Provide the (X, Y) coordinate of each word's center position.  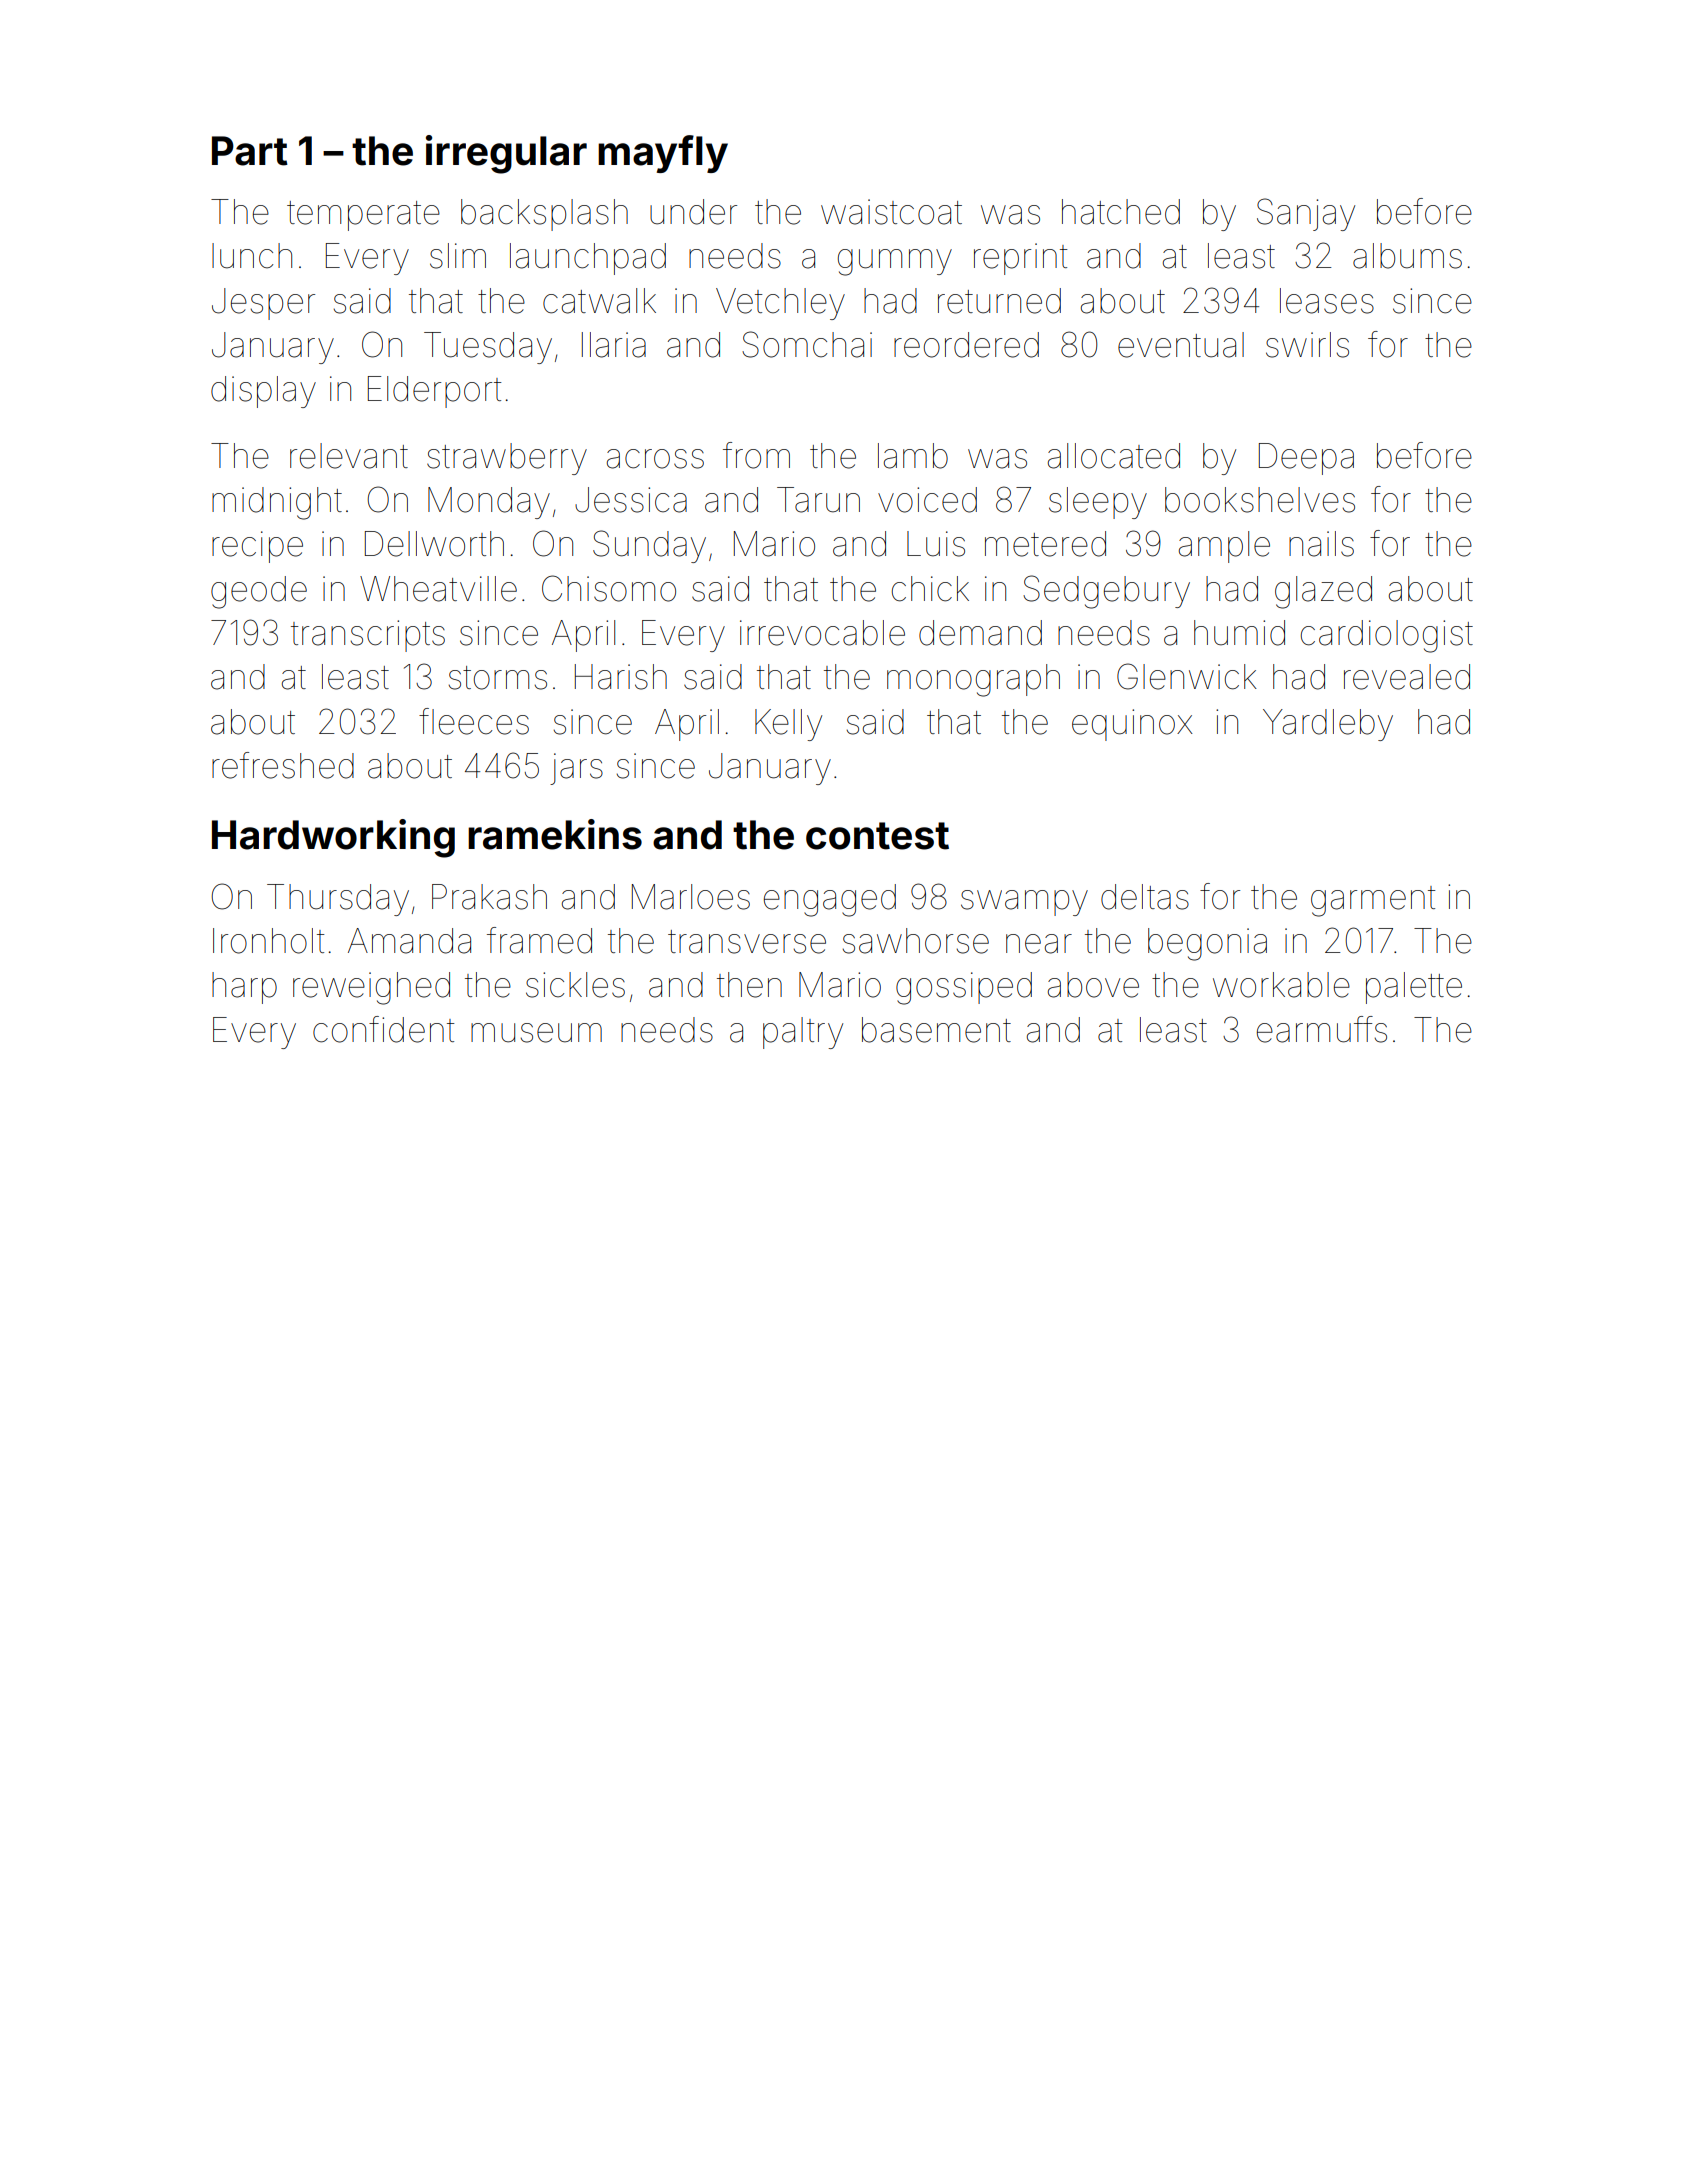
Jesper (263, 304)
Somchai (807, 344)
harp (244, 988)
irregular (506, 154)
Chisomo (609, 588)
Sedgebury (1106, 592)
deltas (1145, 897)
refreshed (283, 765)
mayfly (663, 154)
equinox (1132, 725)
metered (1045, 544)
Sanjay (1306, 214)
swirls (1307, 345)
